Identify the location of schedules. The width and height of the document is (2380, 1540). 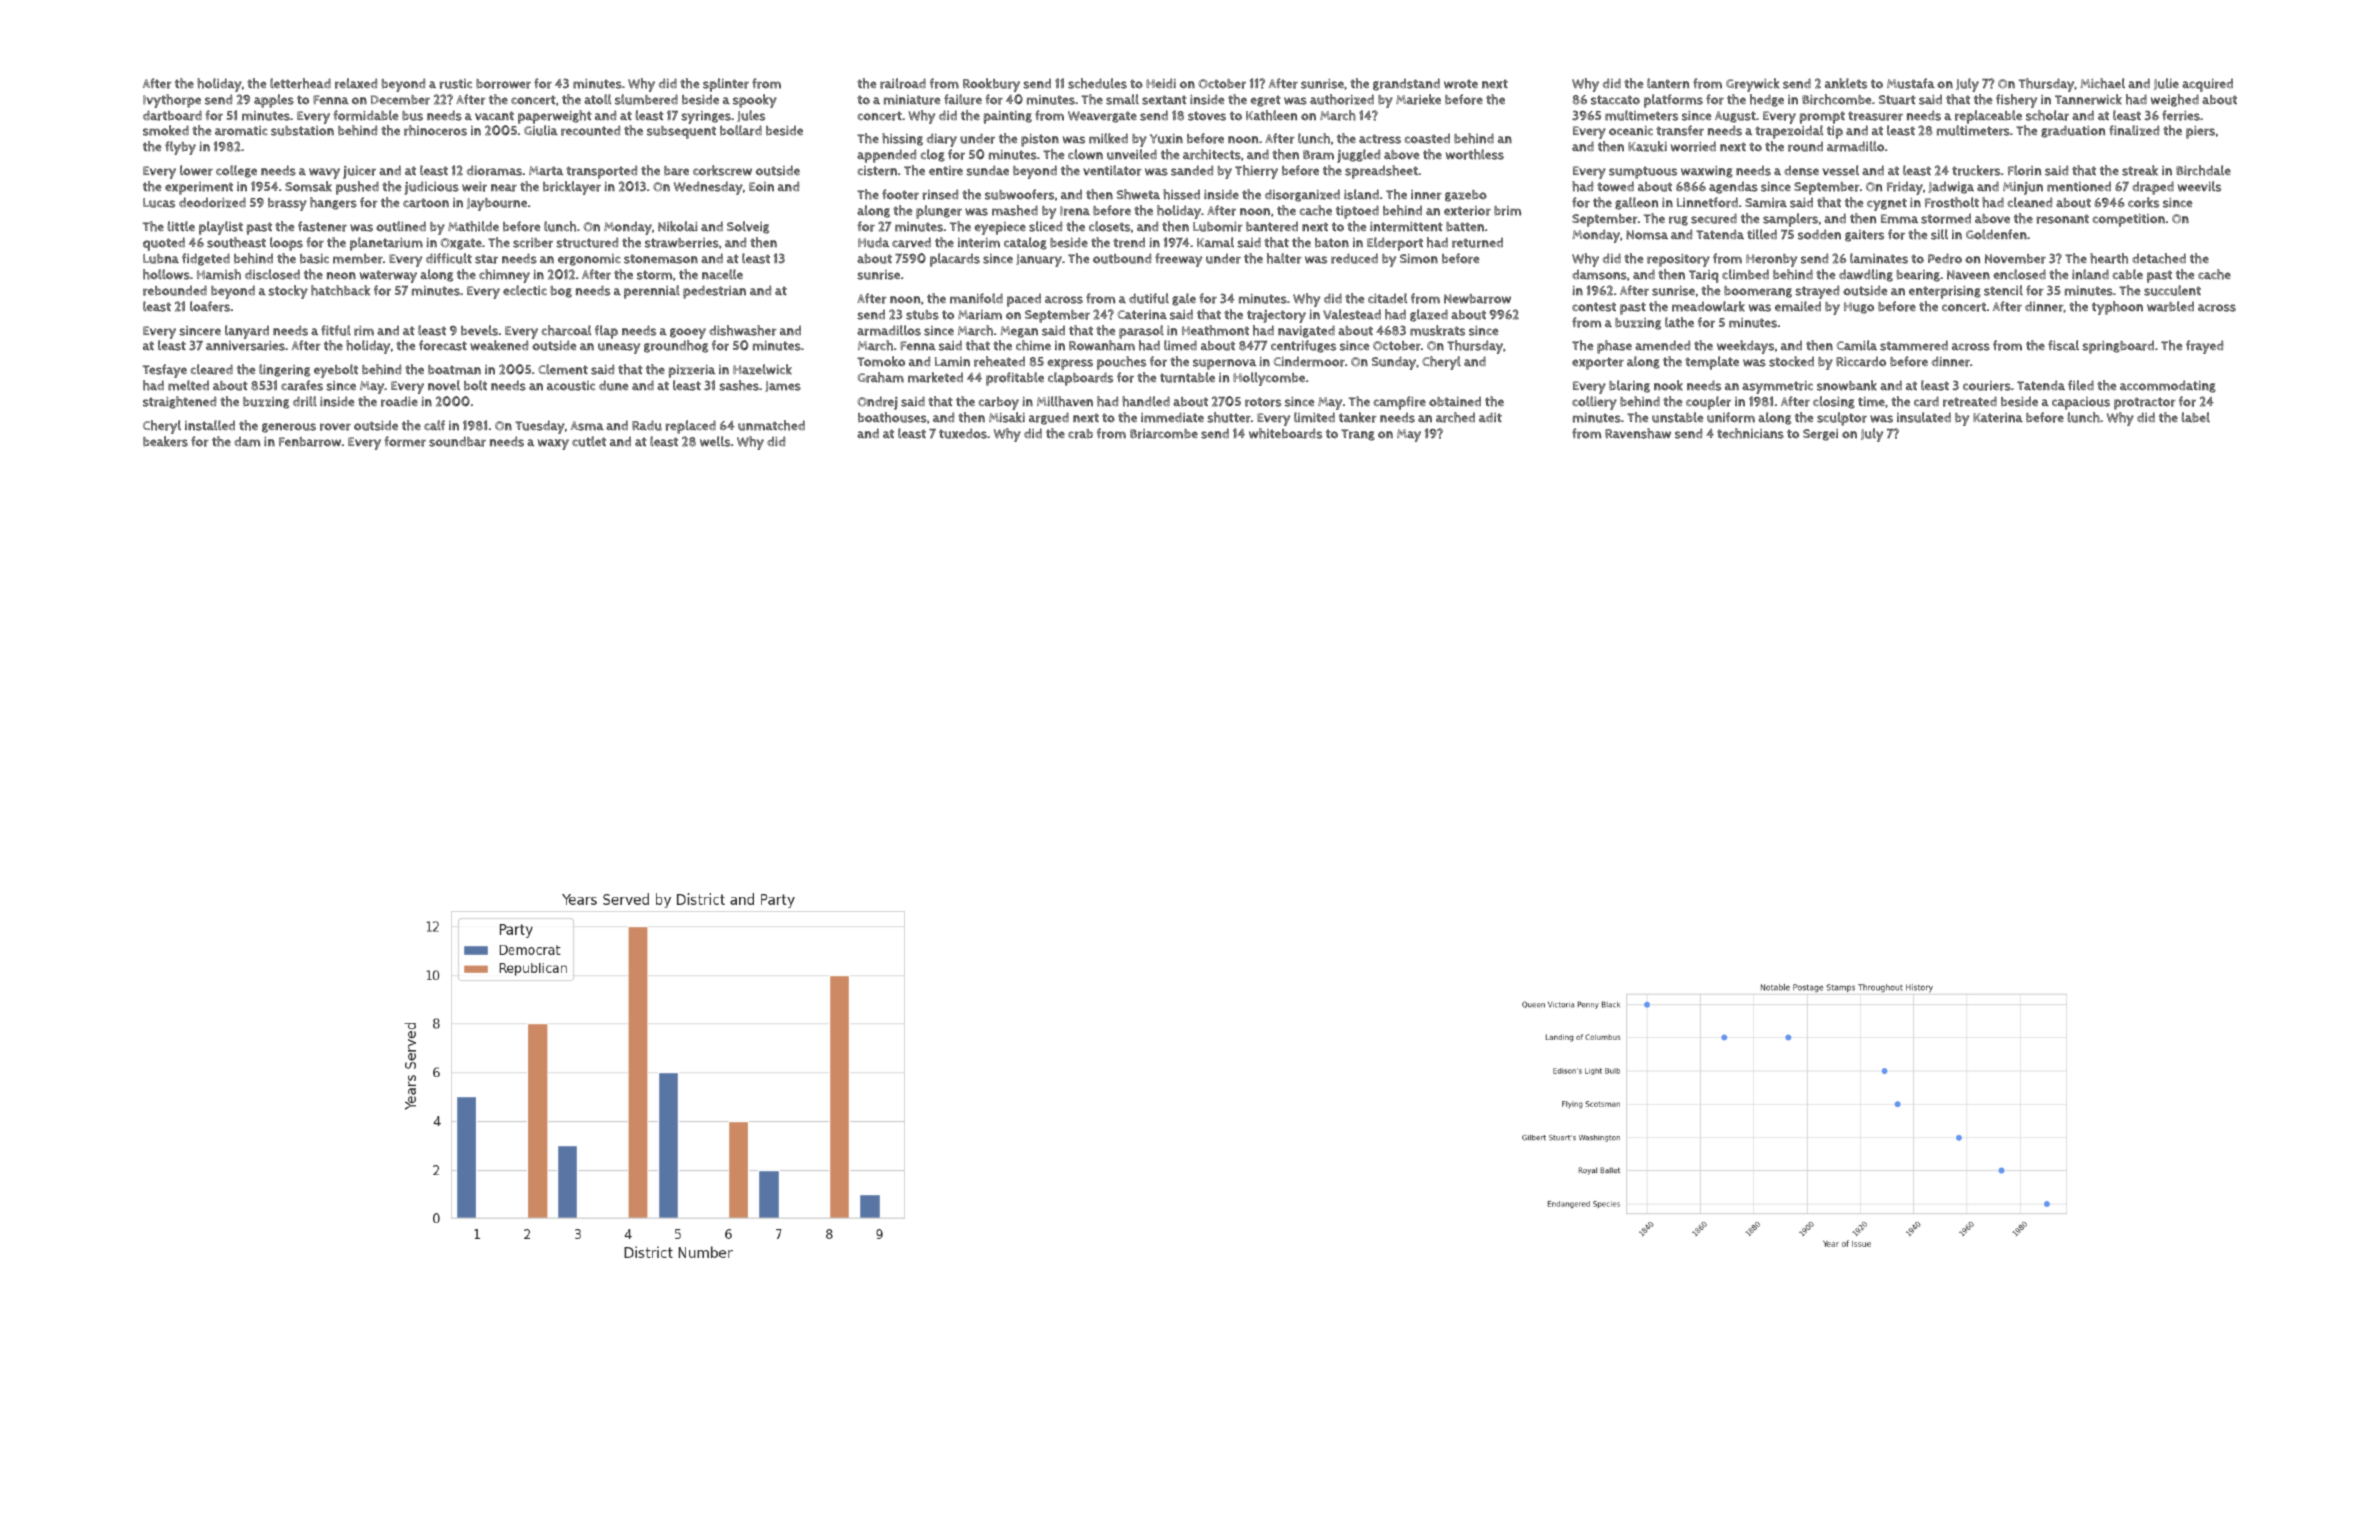
(1097, 83).
